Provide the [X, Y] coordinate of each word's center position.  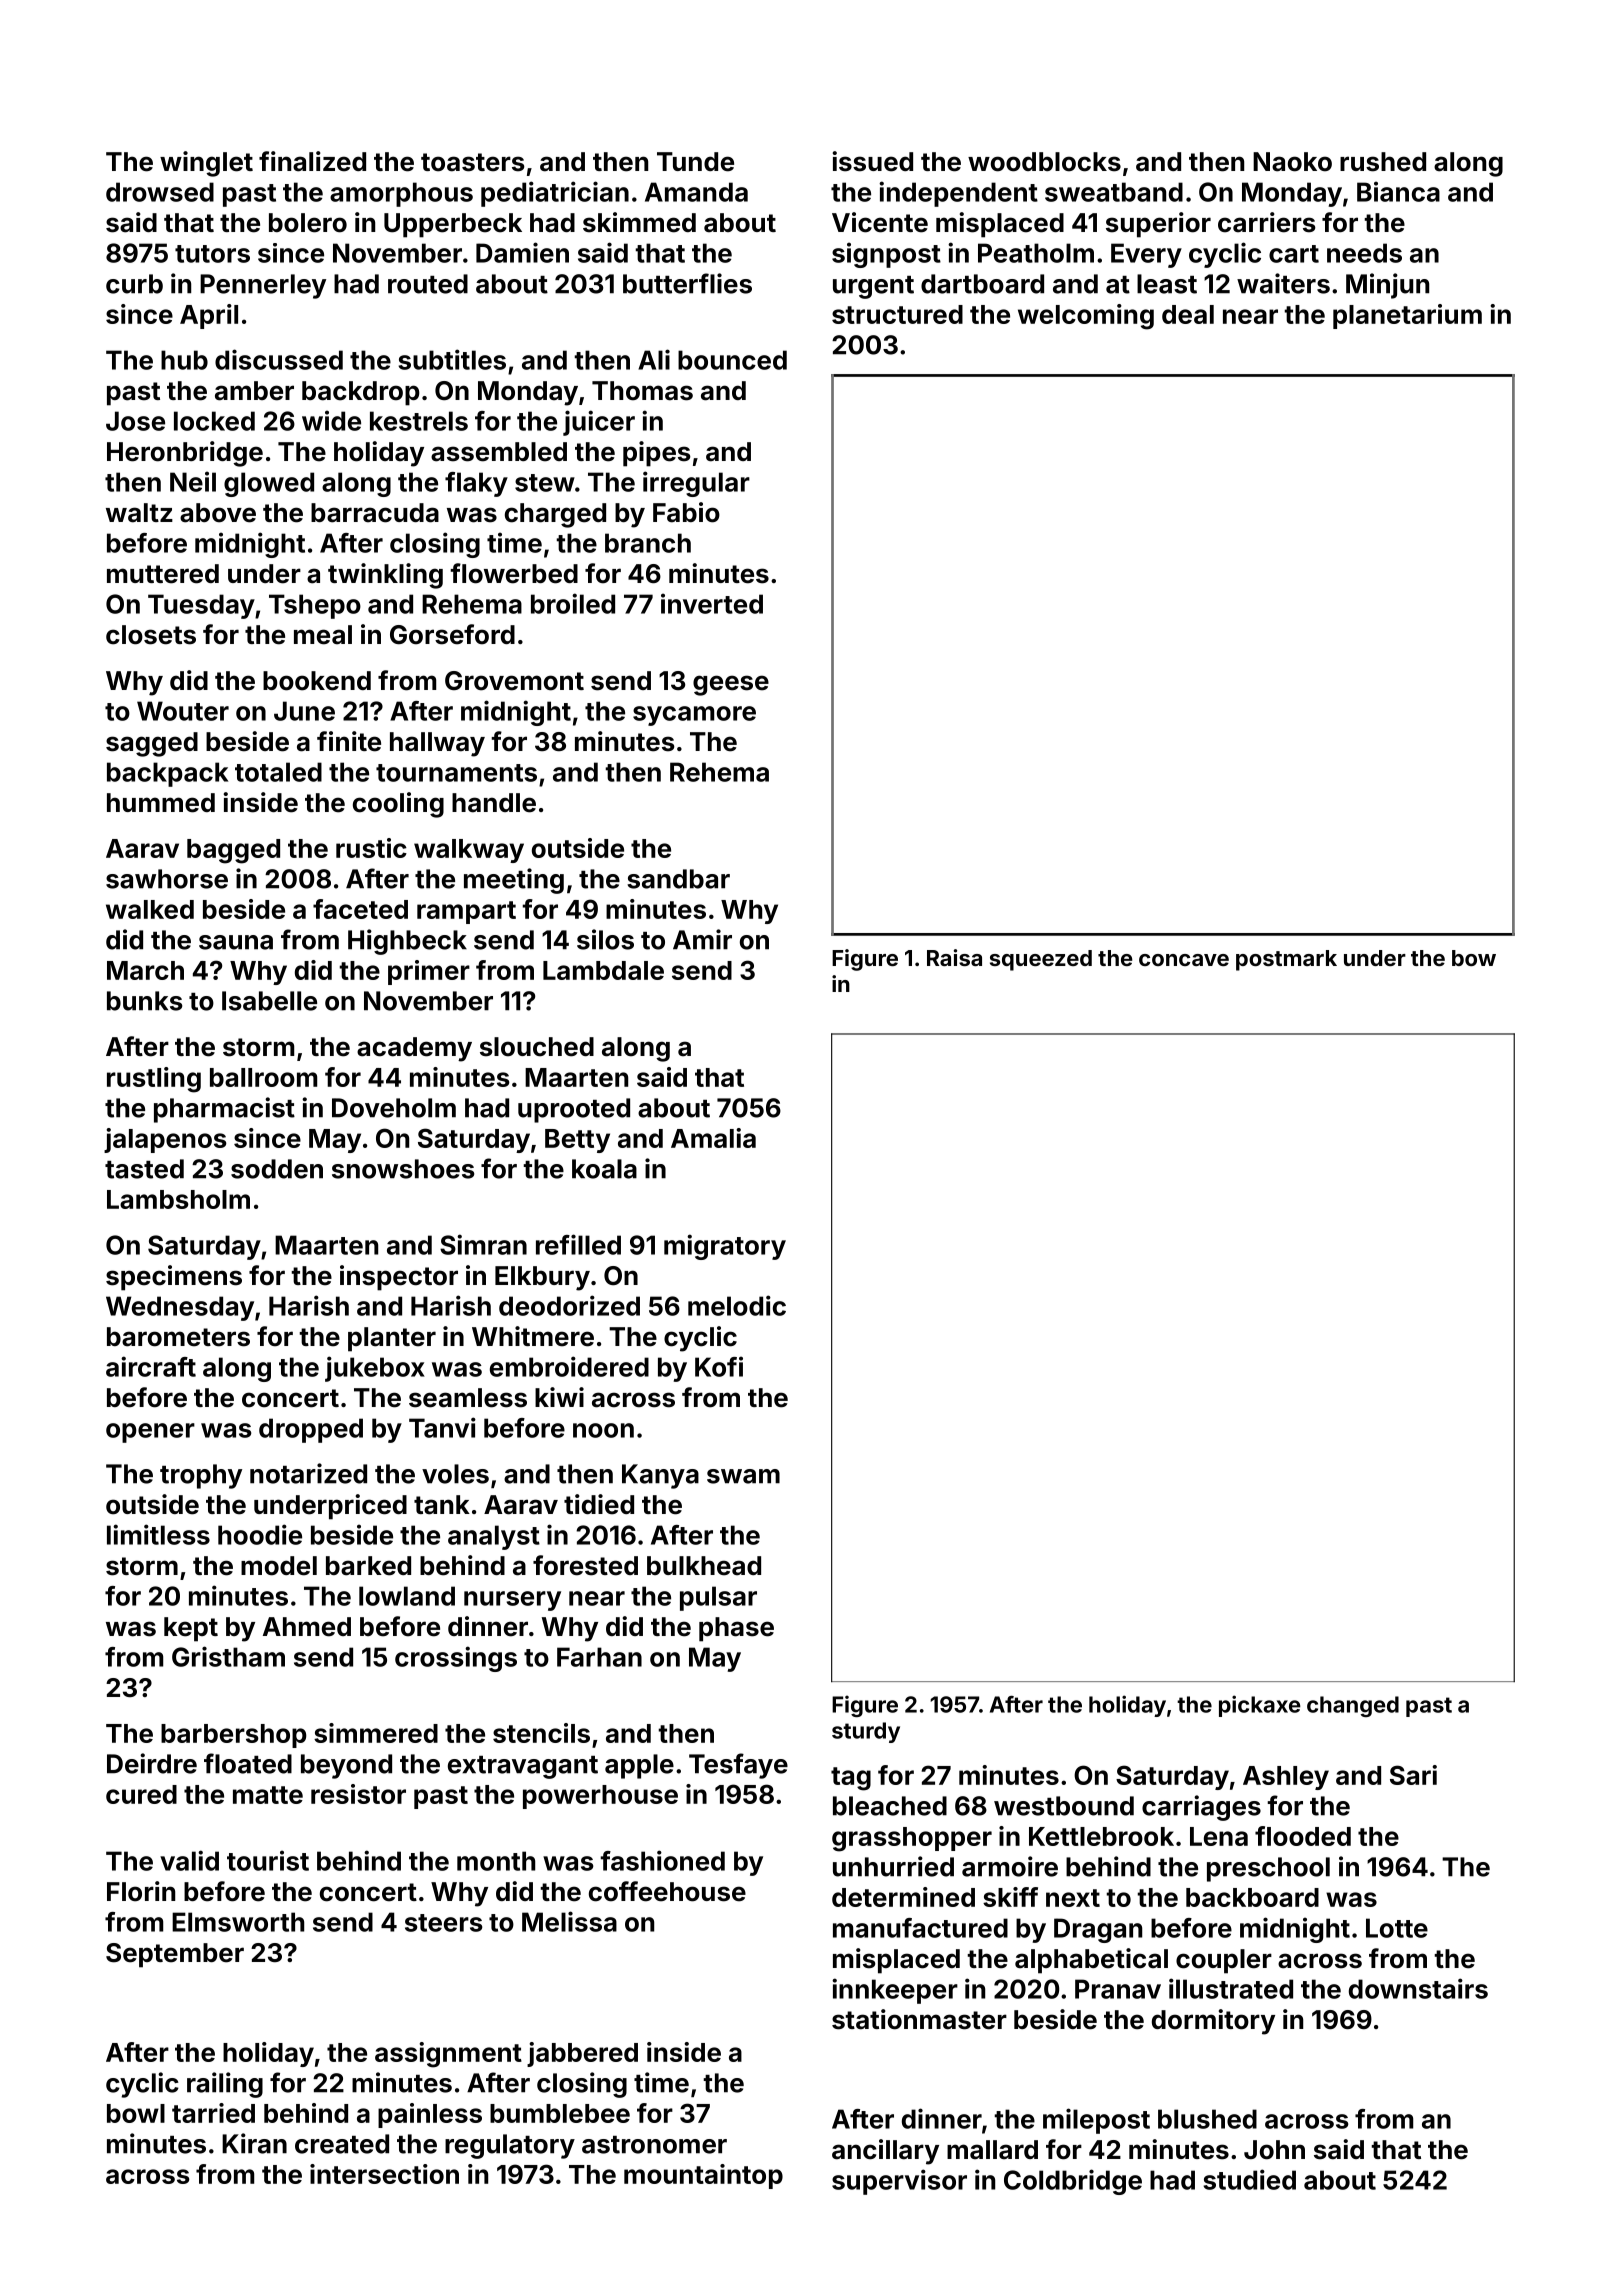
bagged [233, 851]
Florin [141, 1891]
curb [134, 284]
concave [1184, 960]
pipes [657, 454]
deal [1188, 314]
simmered [376, 1733]
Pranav [1118, 1989]
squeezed [1041, 960]
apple [639, 1766]
